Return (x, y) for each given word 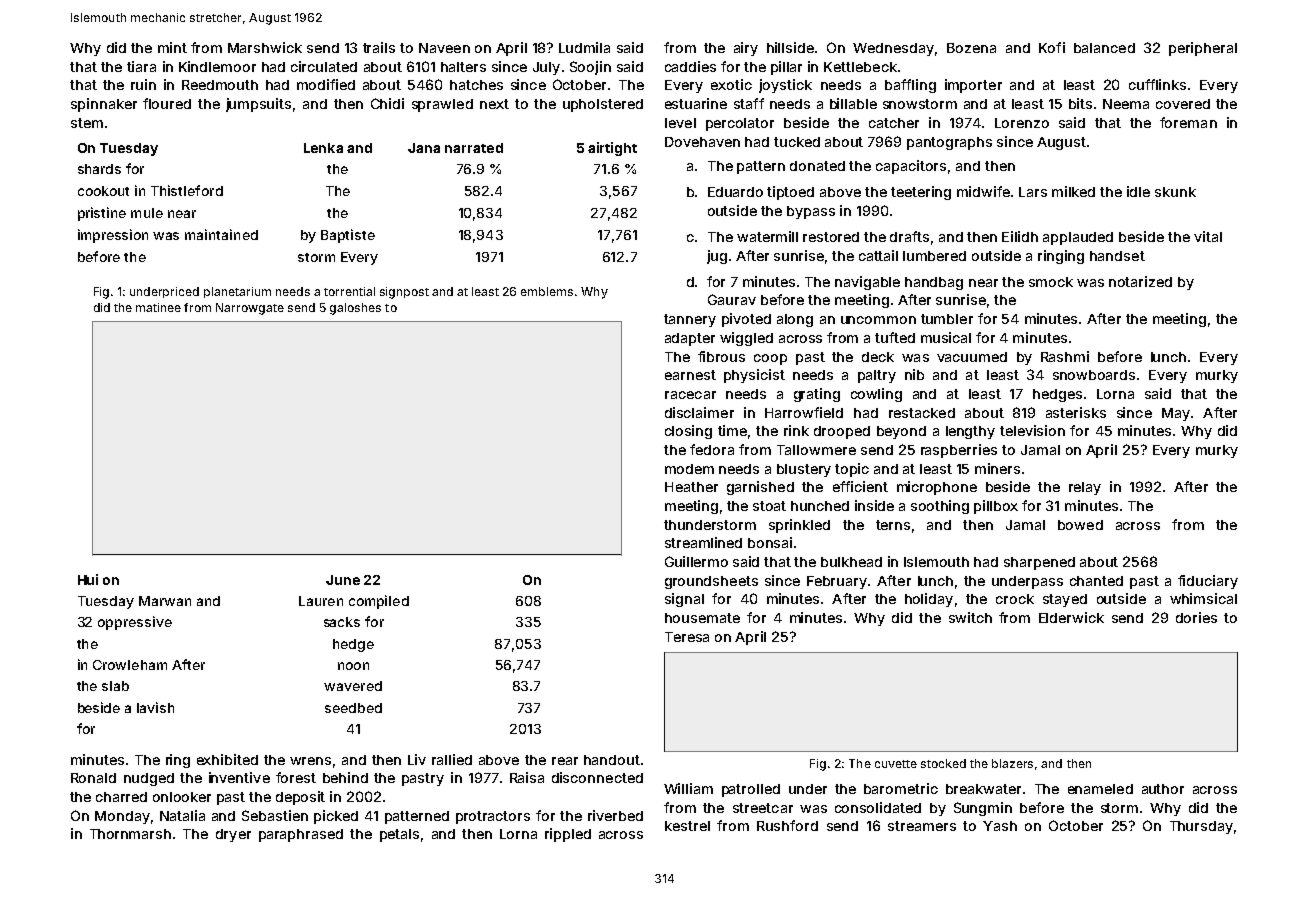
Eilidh (1020, 236)
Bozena (971, 48)
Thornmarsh (130, 834)
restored (831, 237)
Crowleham (130, 665)
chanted (1096, 581)
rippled (568, 835)
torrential (349, 291)
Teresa (687, 637)
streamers (922, 826)
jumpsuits (258, 105)
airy (746, 49)
